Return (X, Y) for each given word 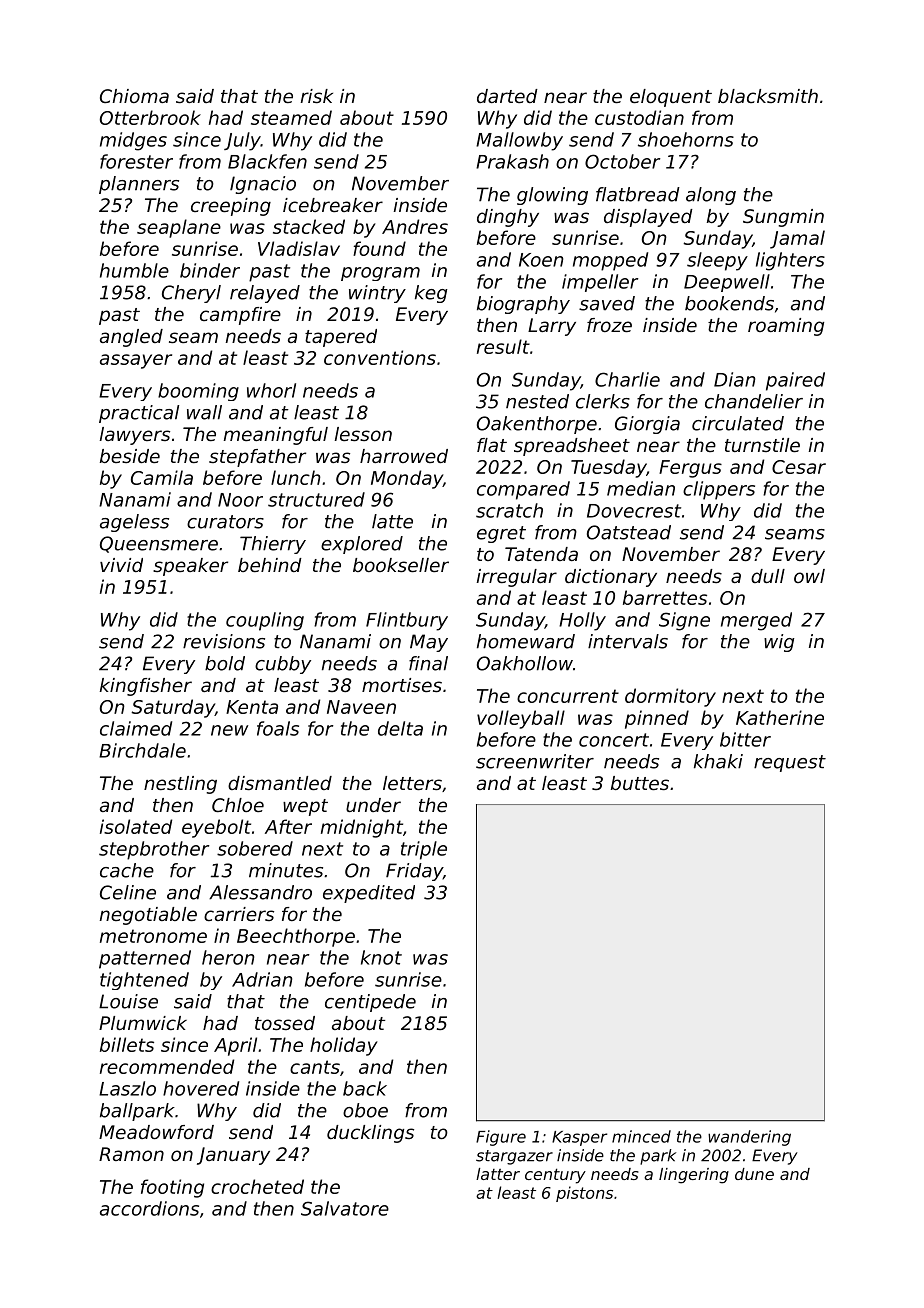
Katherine (780, 717)
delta (400, 728)
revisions (224, 641)
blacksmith (768, 96)
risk (317, 96)
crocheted (257, 1186)
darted (507, 96)
